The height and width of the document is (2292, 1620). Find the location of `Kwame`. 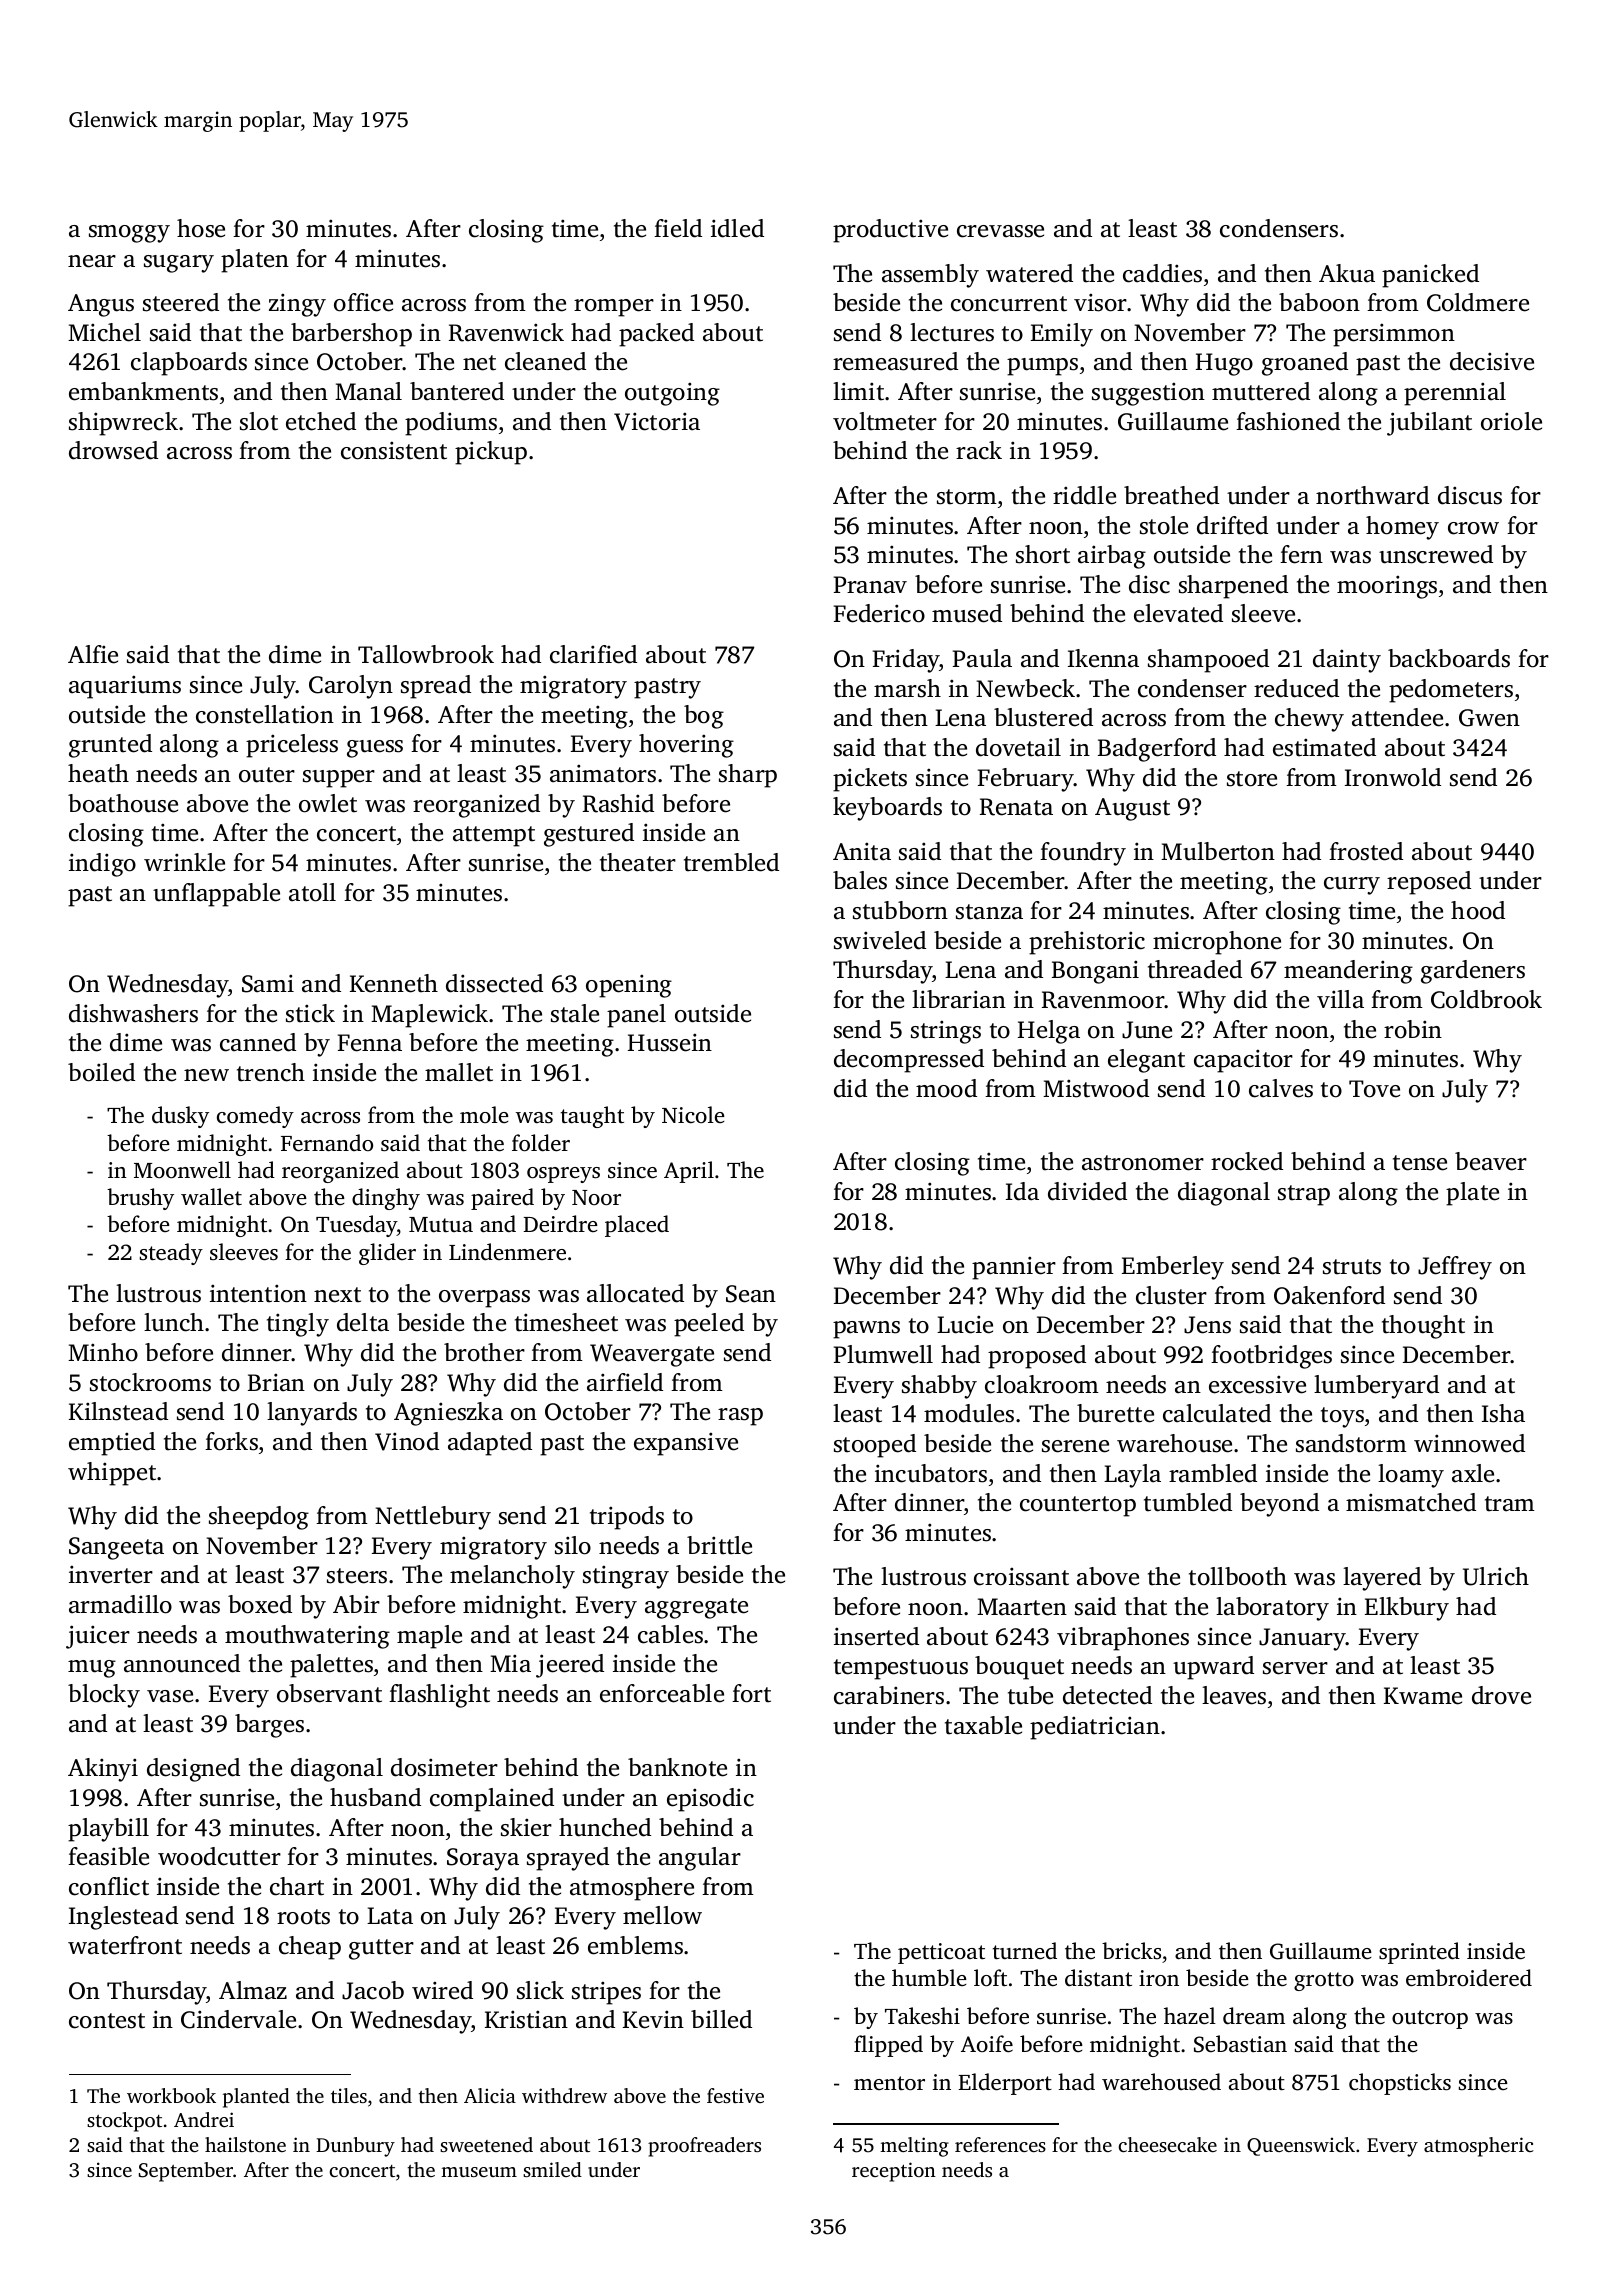

Kwame is located at coordinates (1423, 1696).
